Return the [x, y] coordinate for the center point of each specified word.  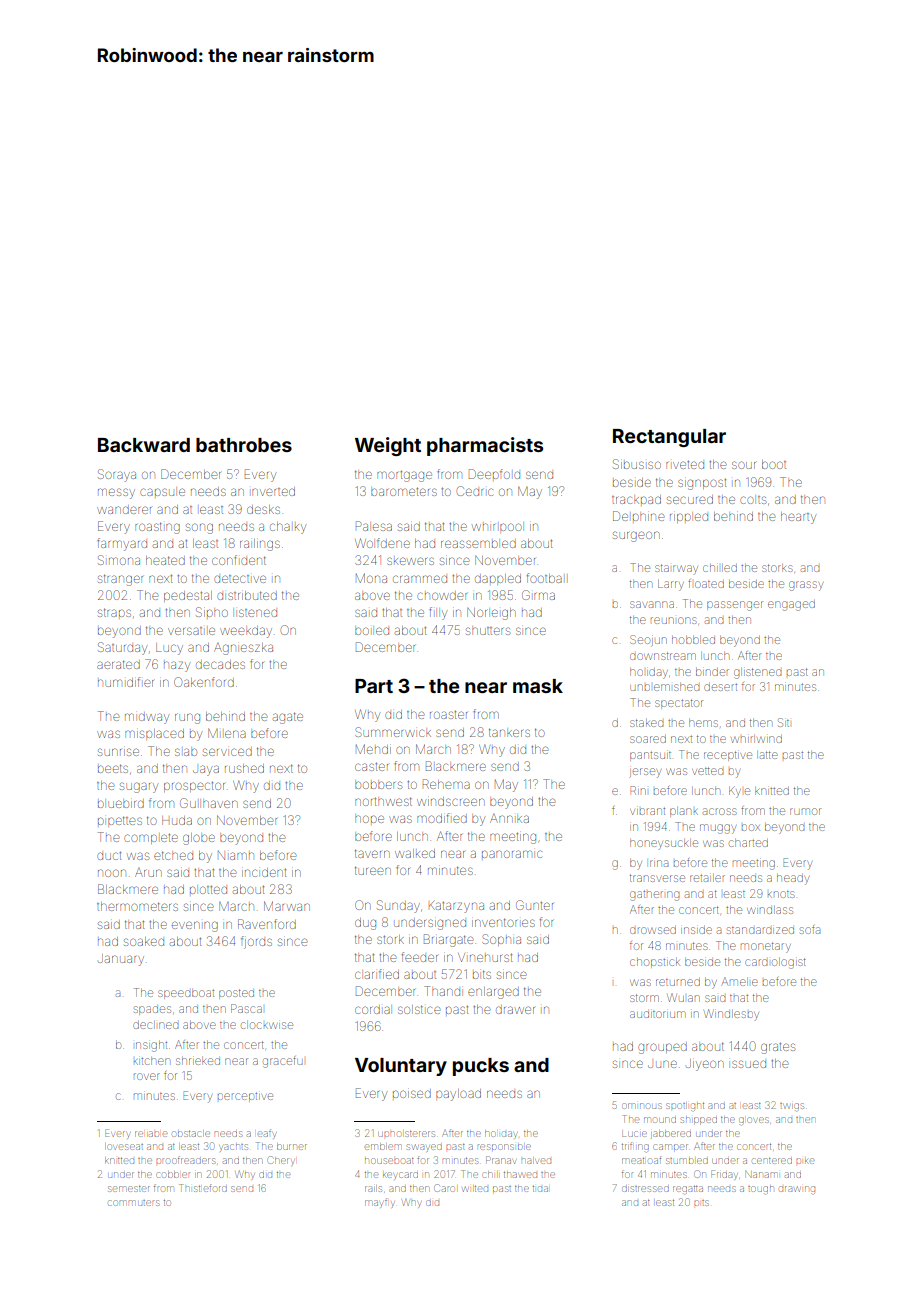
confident [239, 560]
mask [538, 686]
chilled [720, 568]
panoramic [512, 854]
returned [678, 982]
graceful [283, 1062]
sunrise [118, 752]
